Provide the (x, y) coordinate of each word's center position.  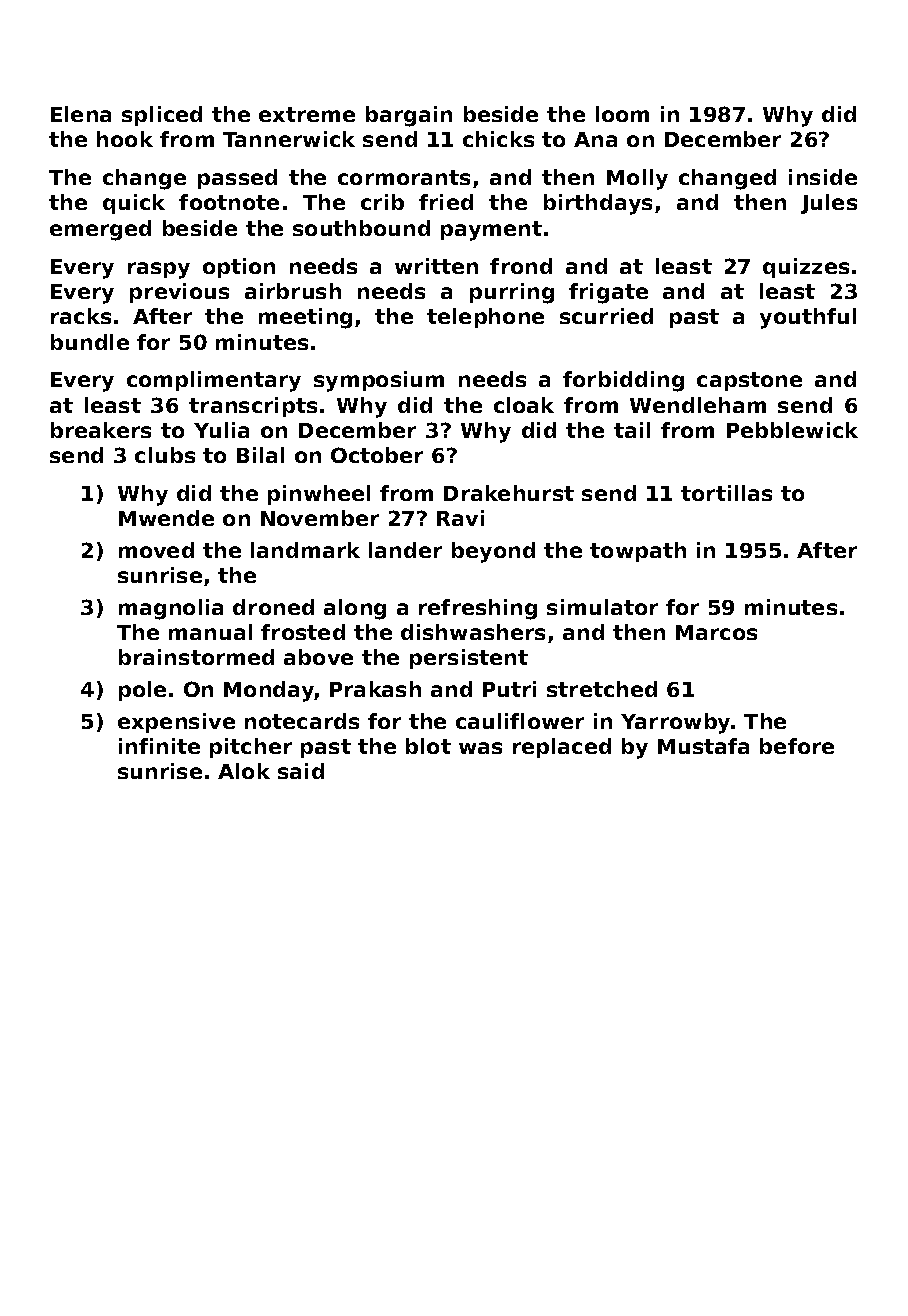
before (797, 746)
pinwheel (319, 495)
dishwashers (473, 632)
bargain (409, 116)
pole (142, 691)
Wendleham (698, 405)
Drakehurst (509, 493)
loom (622, 114)
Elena (81, 114)
